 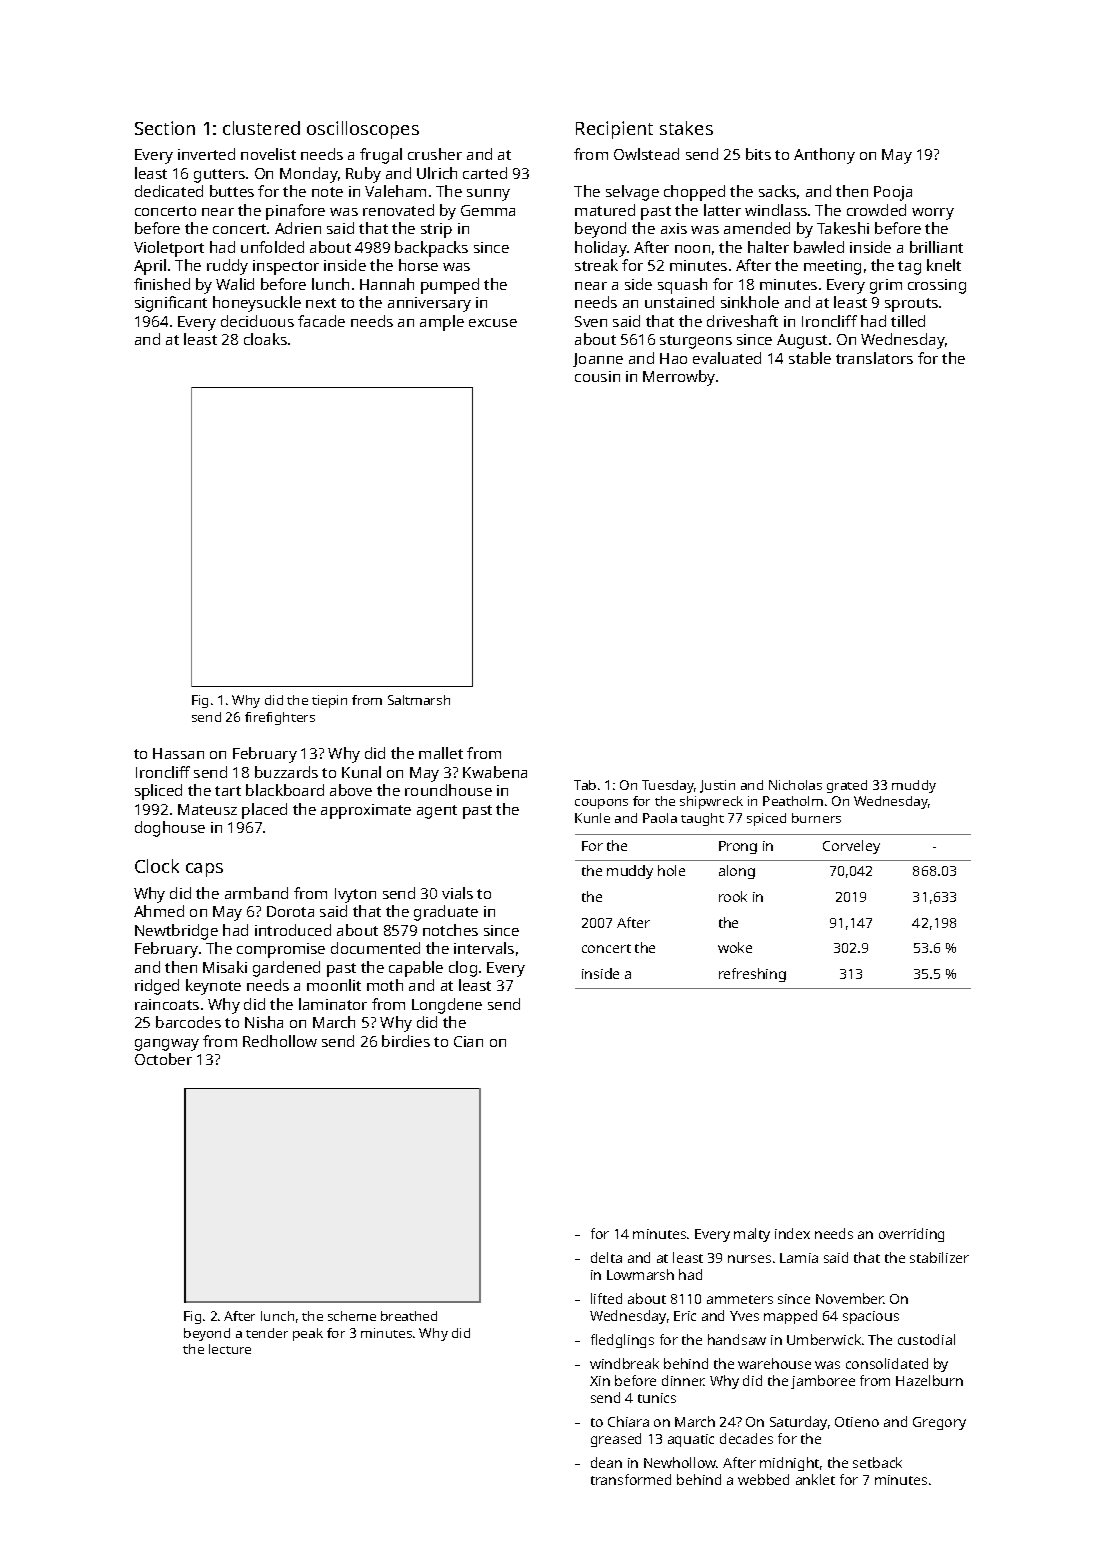 I want to click on lecture, so click(x=230, y=1349).
